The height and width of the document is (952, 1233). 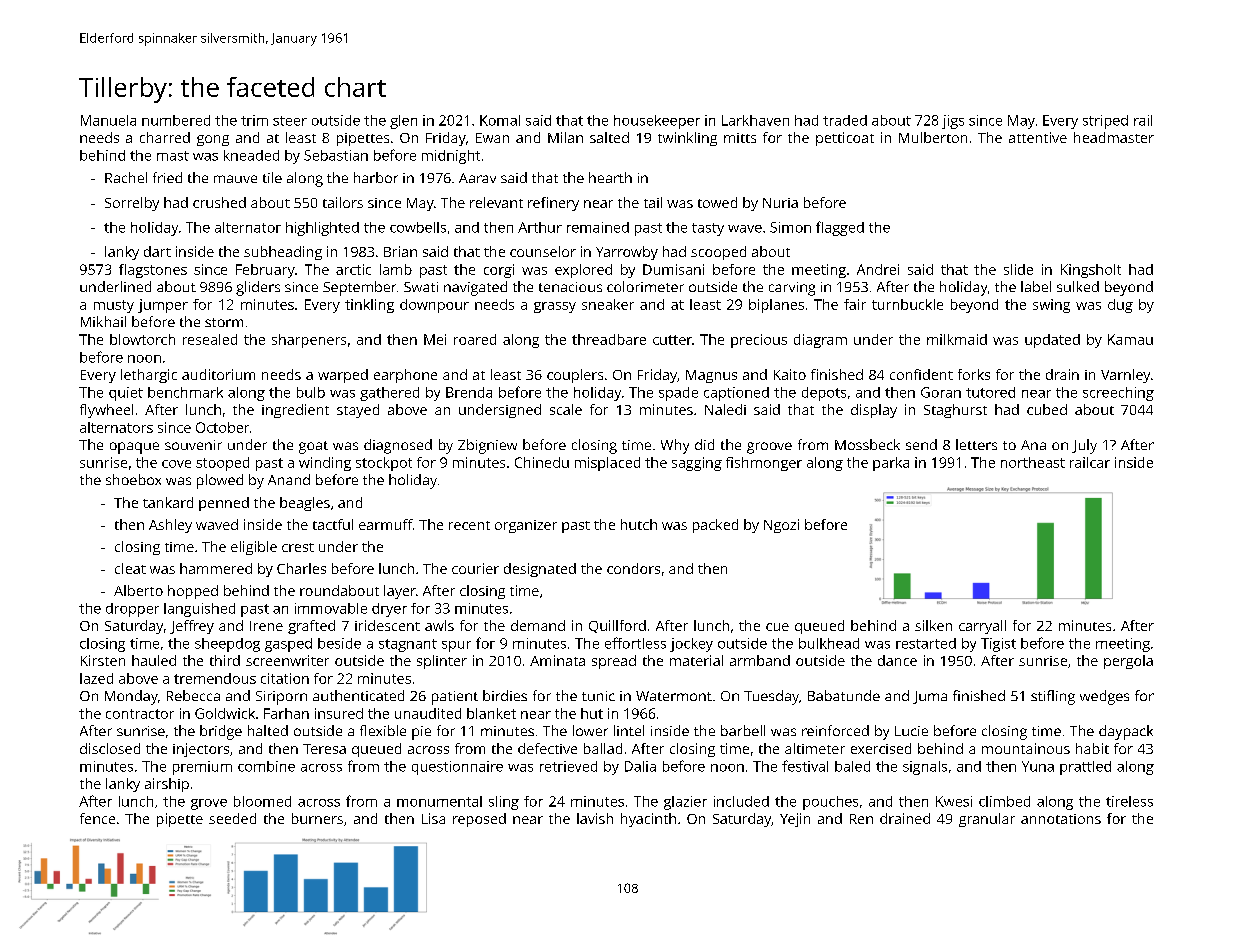 I want to click on unaudited, so click(x=428, y=713).
